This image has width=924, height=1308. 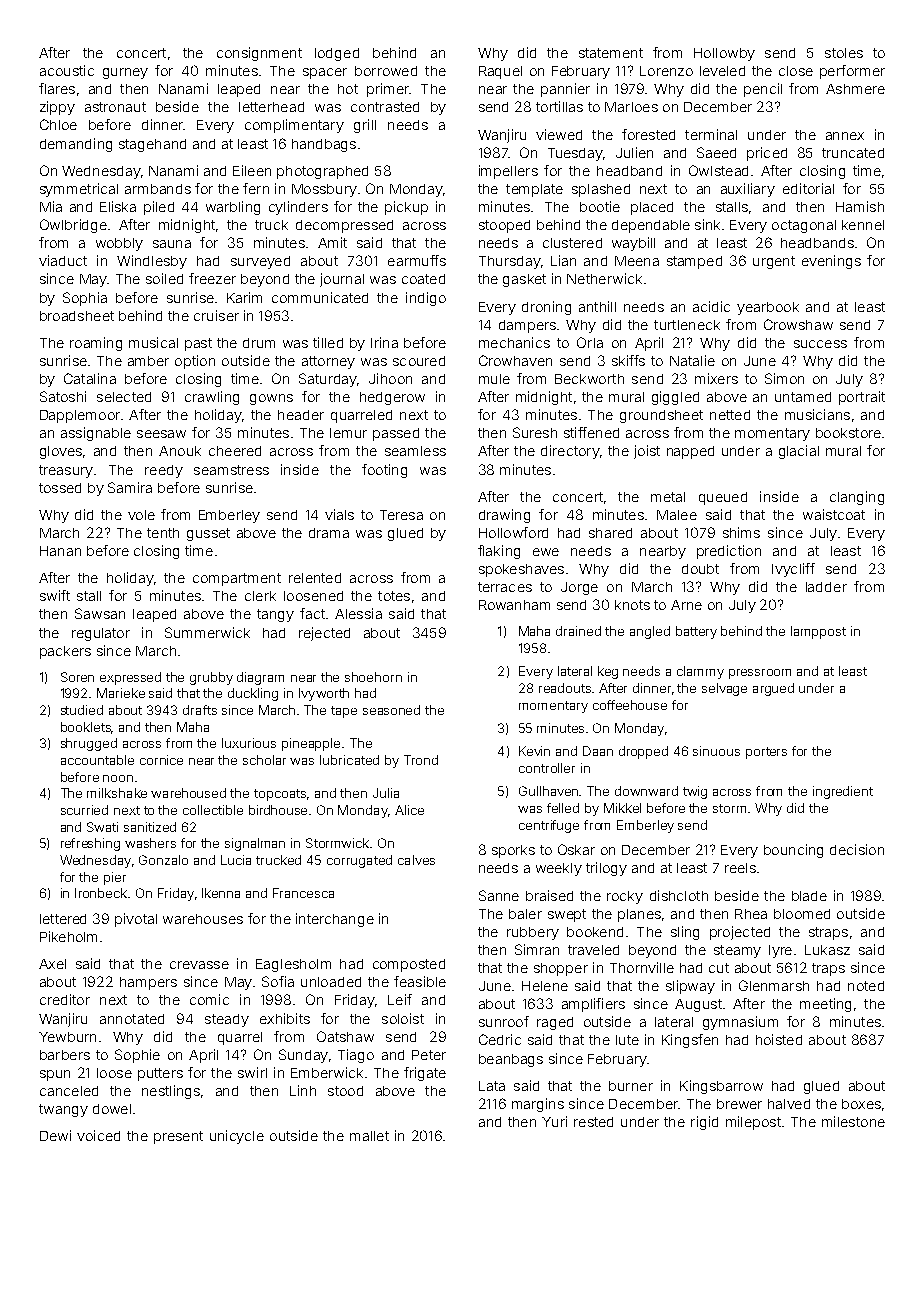 What do you see at coordinates (579, 588) in the image?
I see `Jorge` at bounding box center [579, 588].
